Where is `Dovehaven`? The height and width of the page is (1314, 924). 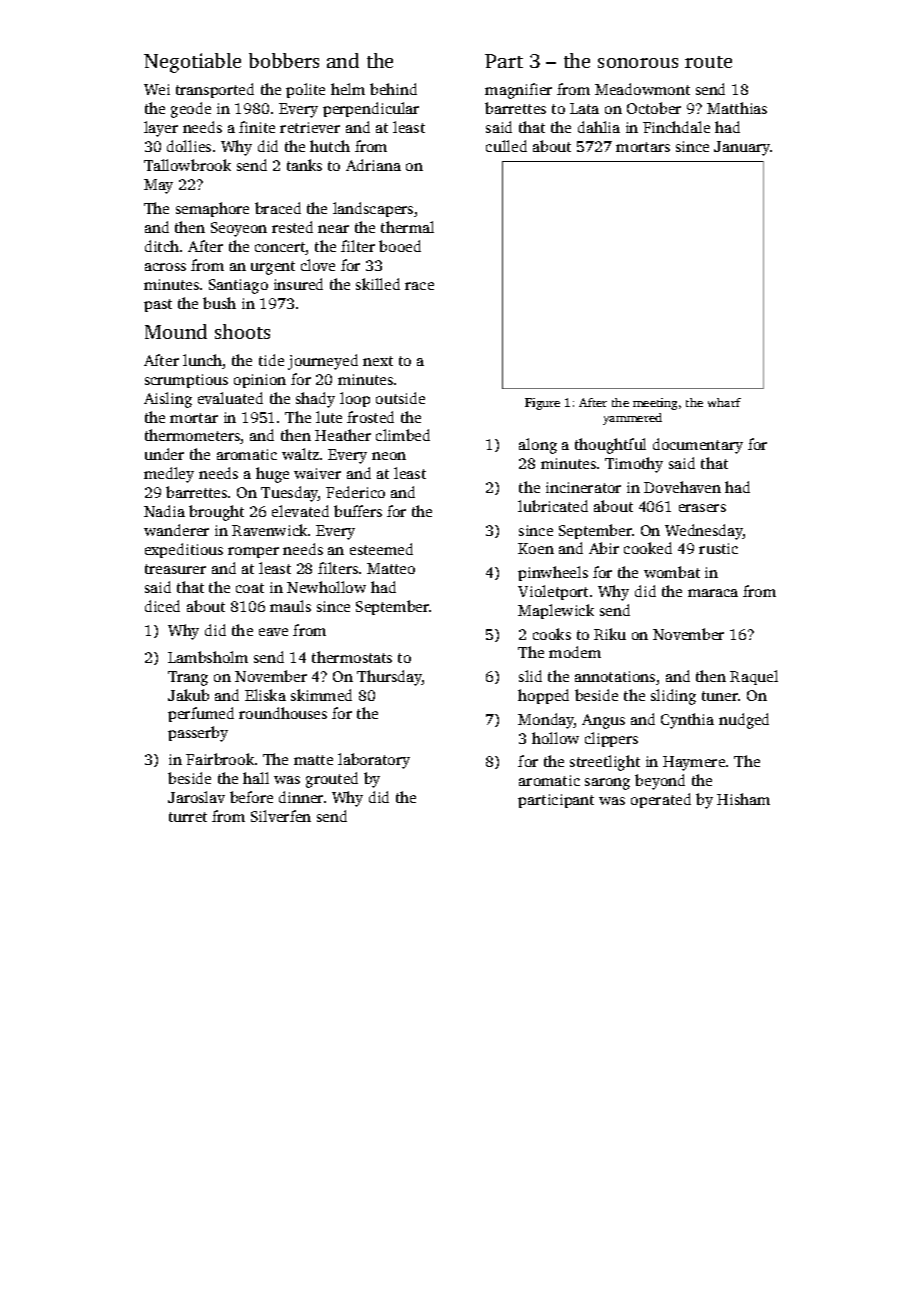
Dovehaven is located at coordinates (682, 487).
